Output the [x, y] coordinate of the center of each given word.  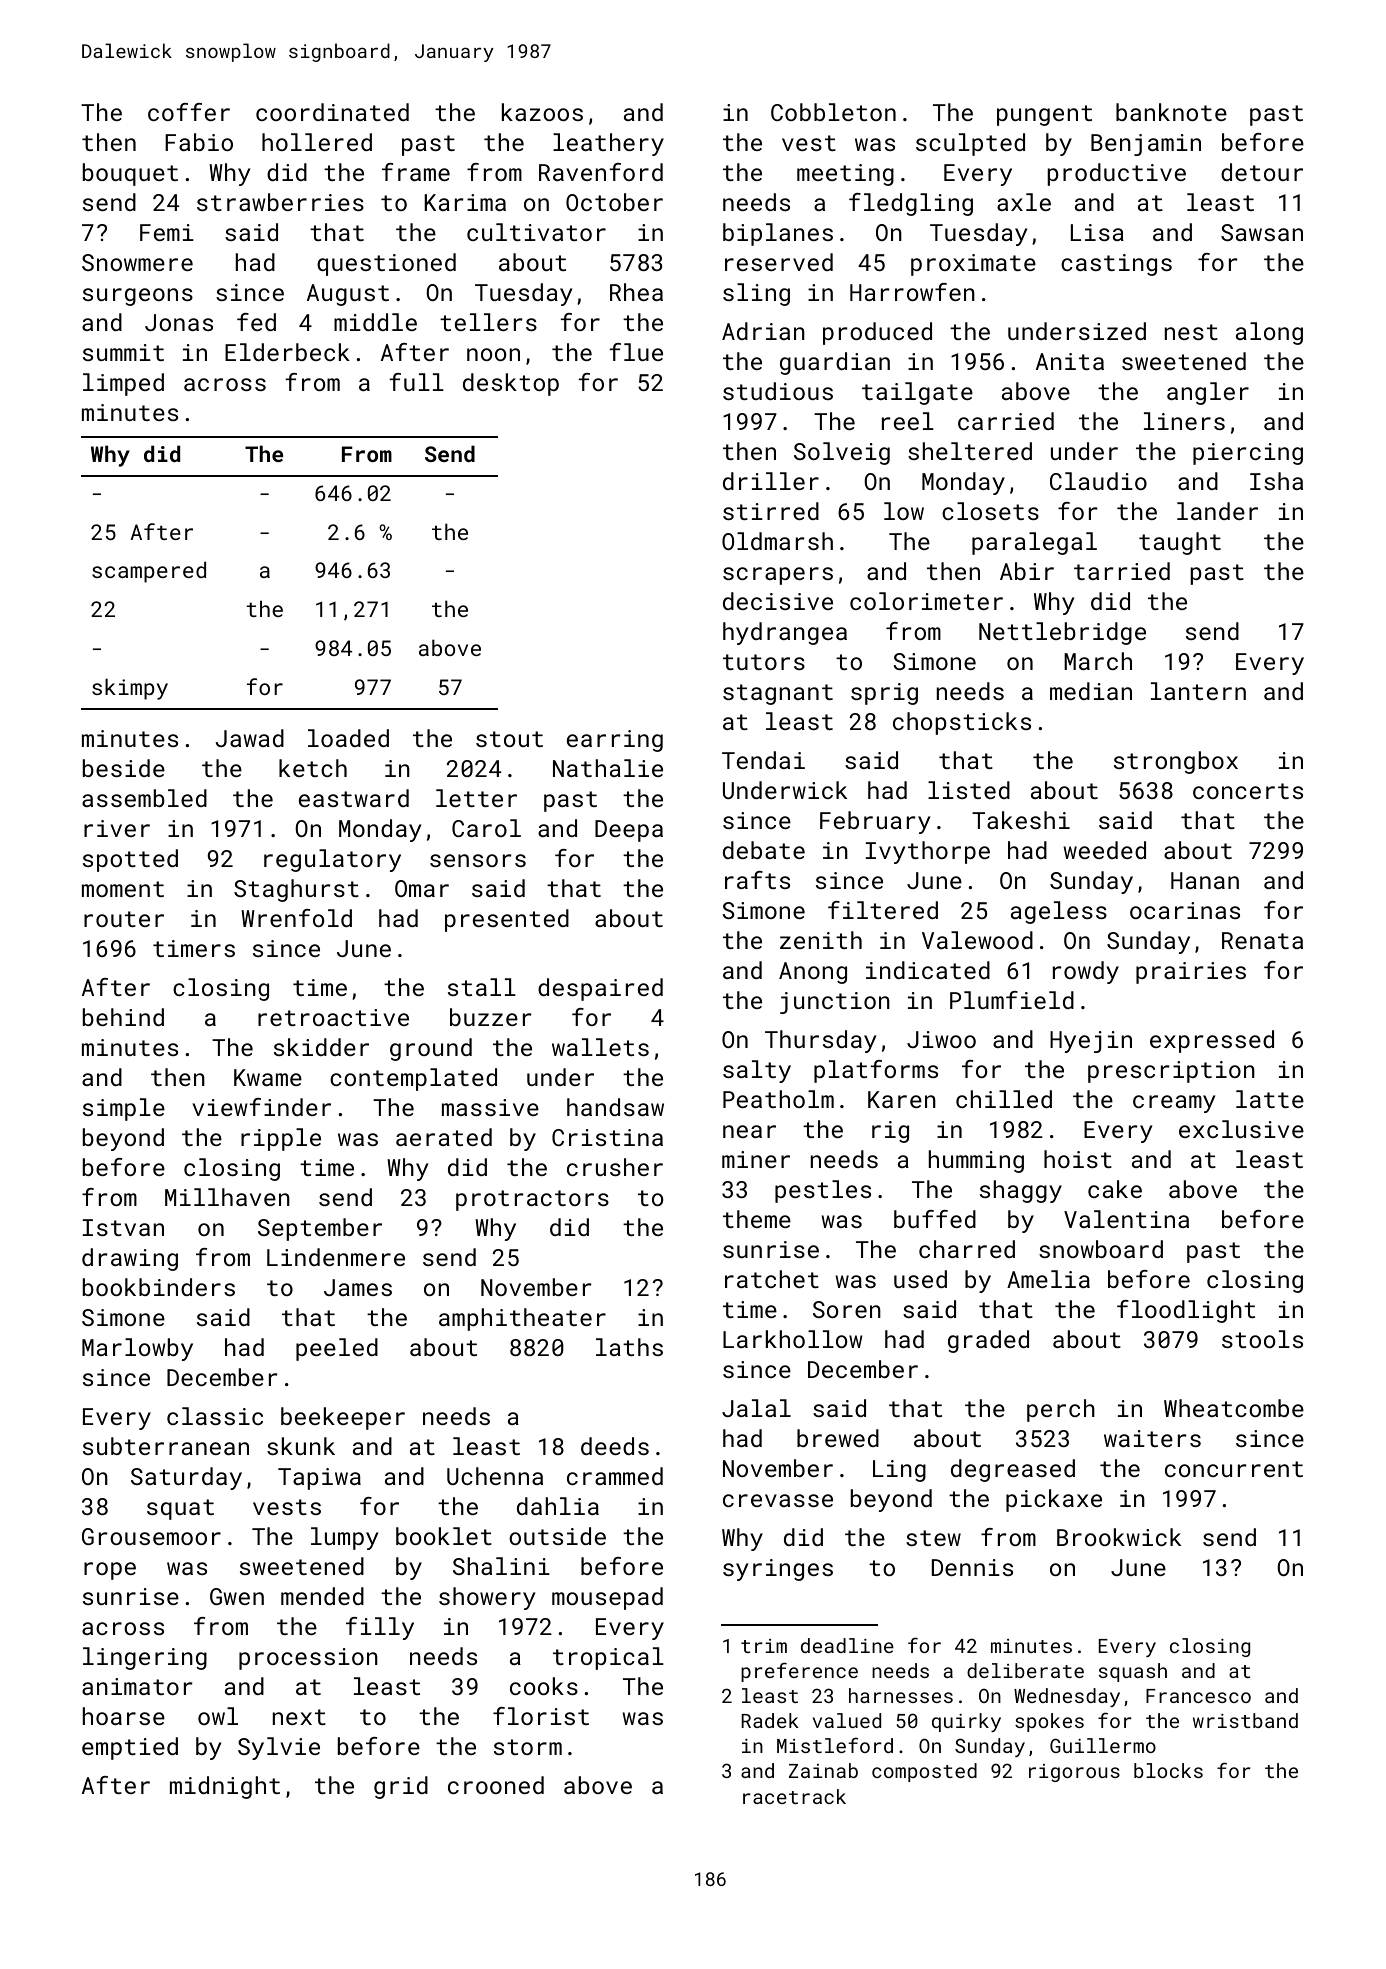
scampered [149, 572]
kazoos [542, 112]
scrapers [778, 576]
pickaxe [1054, 1500]
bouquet [130, 174]
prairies [1191, 973]
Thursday [820, 1041]
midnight [225, 1787]
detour [1262, 172]
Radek [770, 1720]
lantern [1198, 691]
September [320, 1229]
